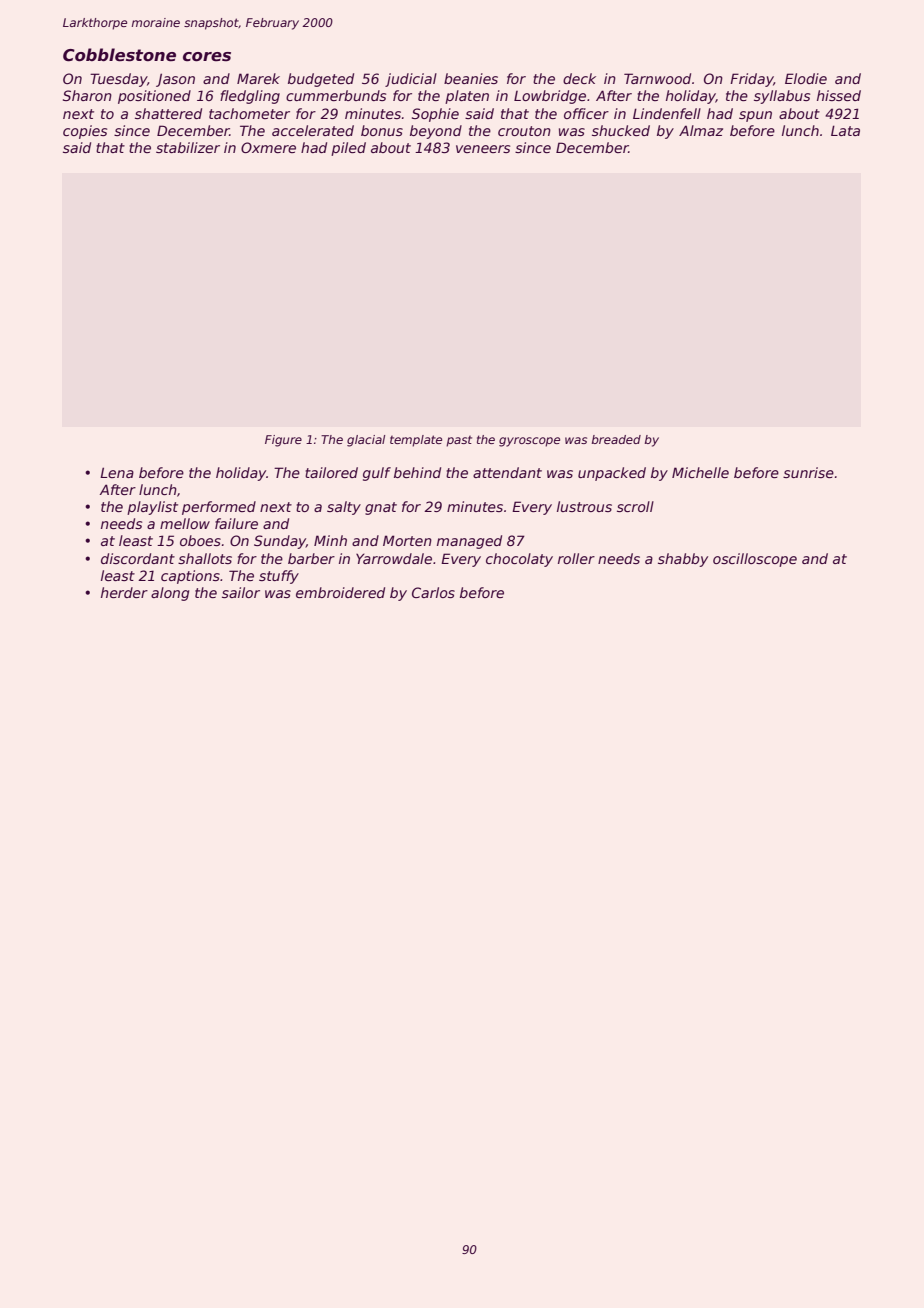 The image size is (924, 1308). Describe the element at coordinates (87, 95) in the screenshot. I see `Sharon` at that location.
